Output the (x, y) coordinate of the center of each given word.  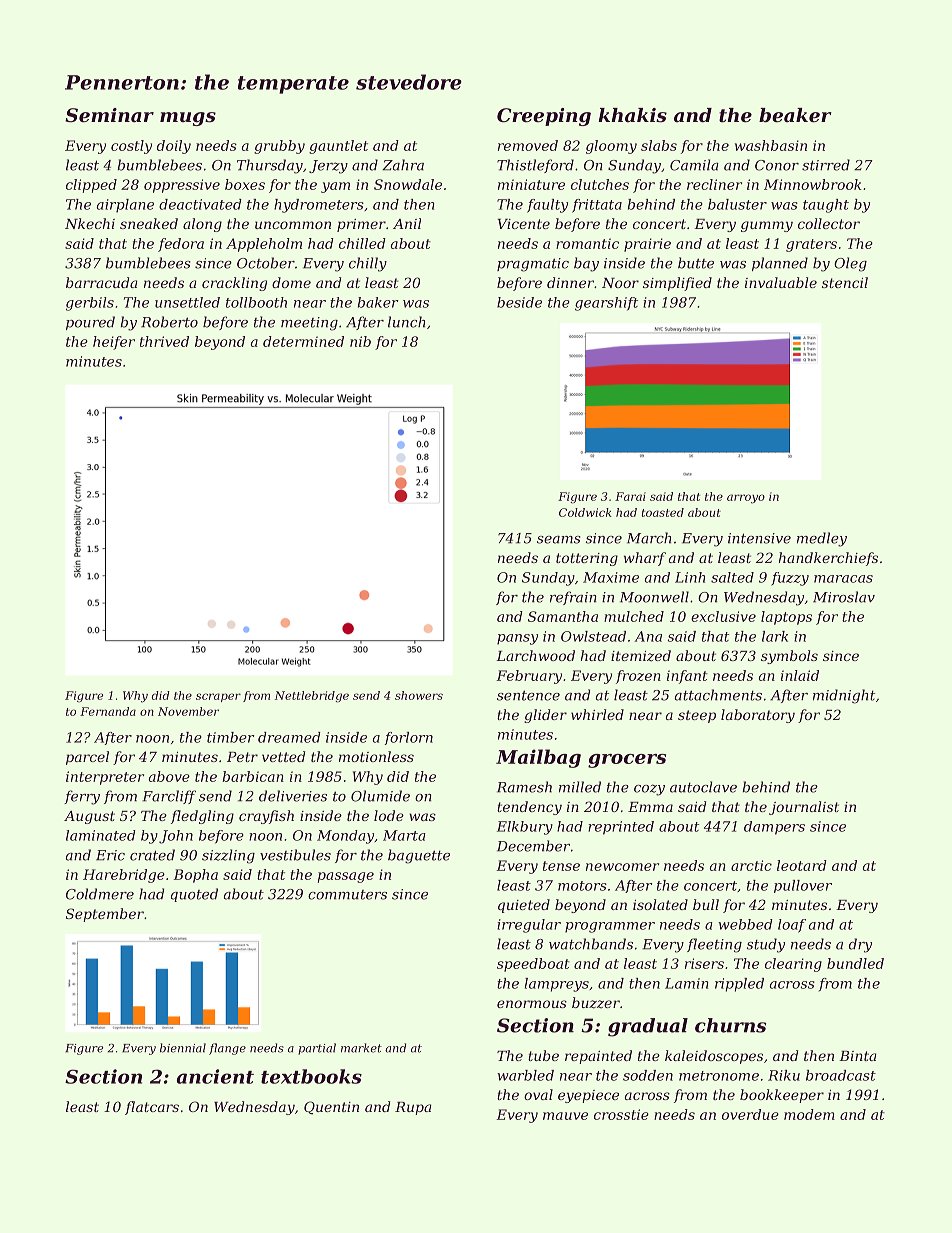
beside (519, 302)
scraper (218, 697)
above (169, 776)
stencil (845, 282)
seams (559, 540)
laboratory (758, 716)
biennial (183, 1048)
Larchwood (535, 655)
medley (822, 539)
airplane (125, 206)
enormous (532, 1004)
